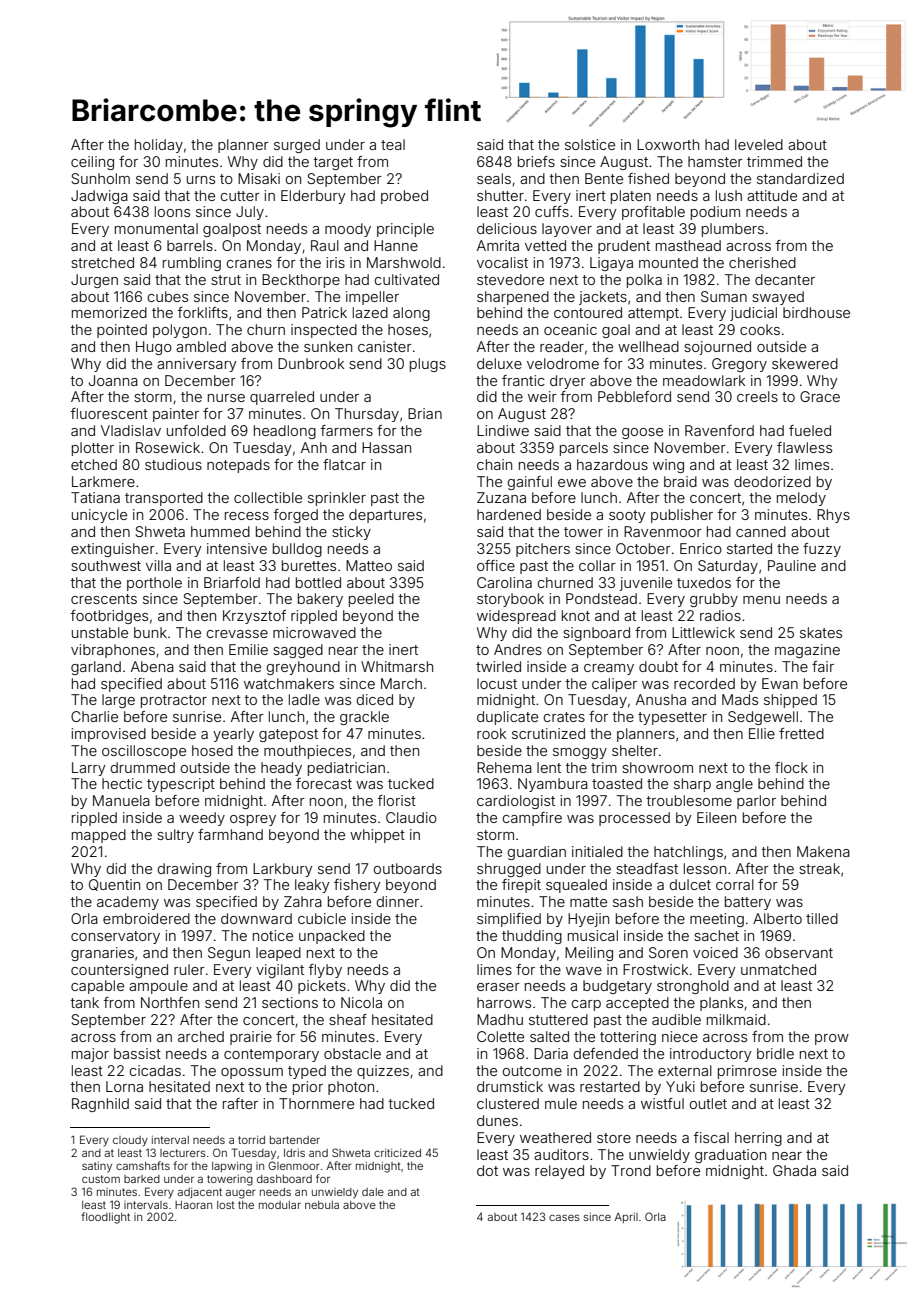  I want to click on headlong, so click(285, 432).
